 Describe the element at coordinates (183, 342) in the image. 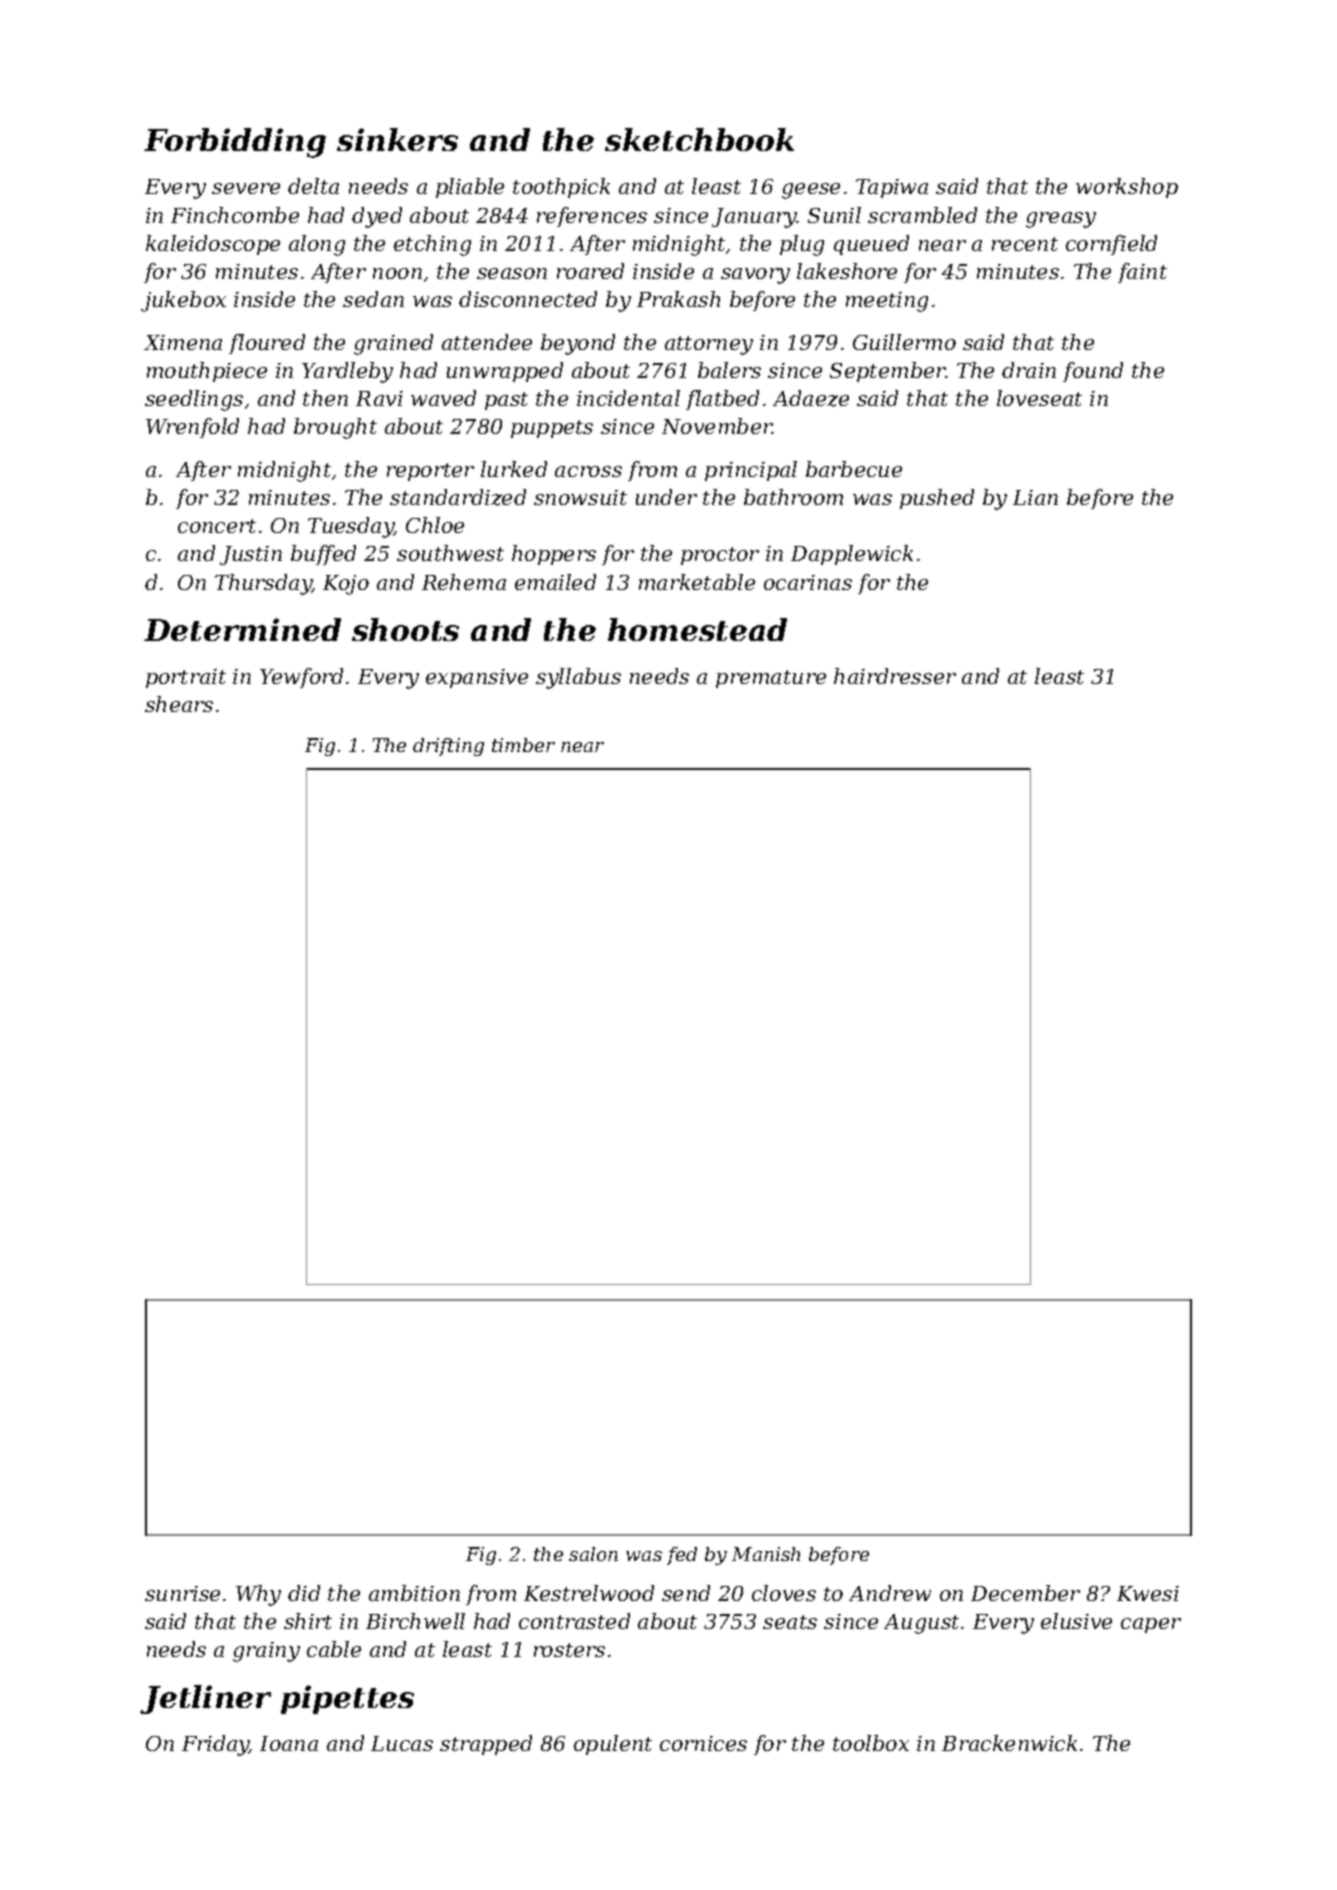

I see `Ximena` at that location.
